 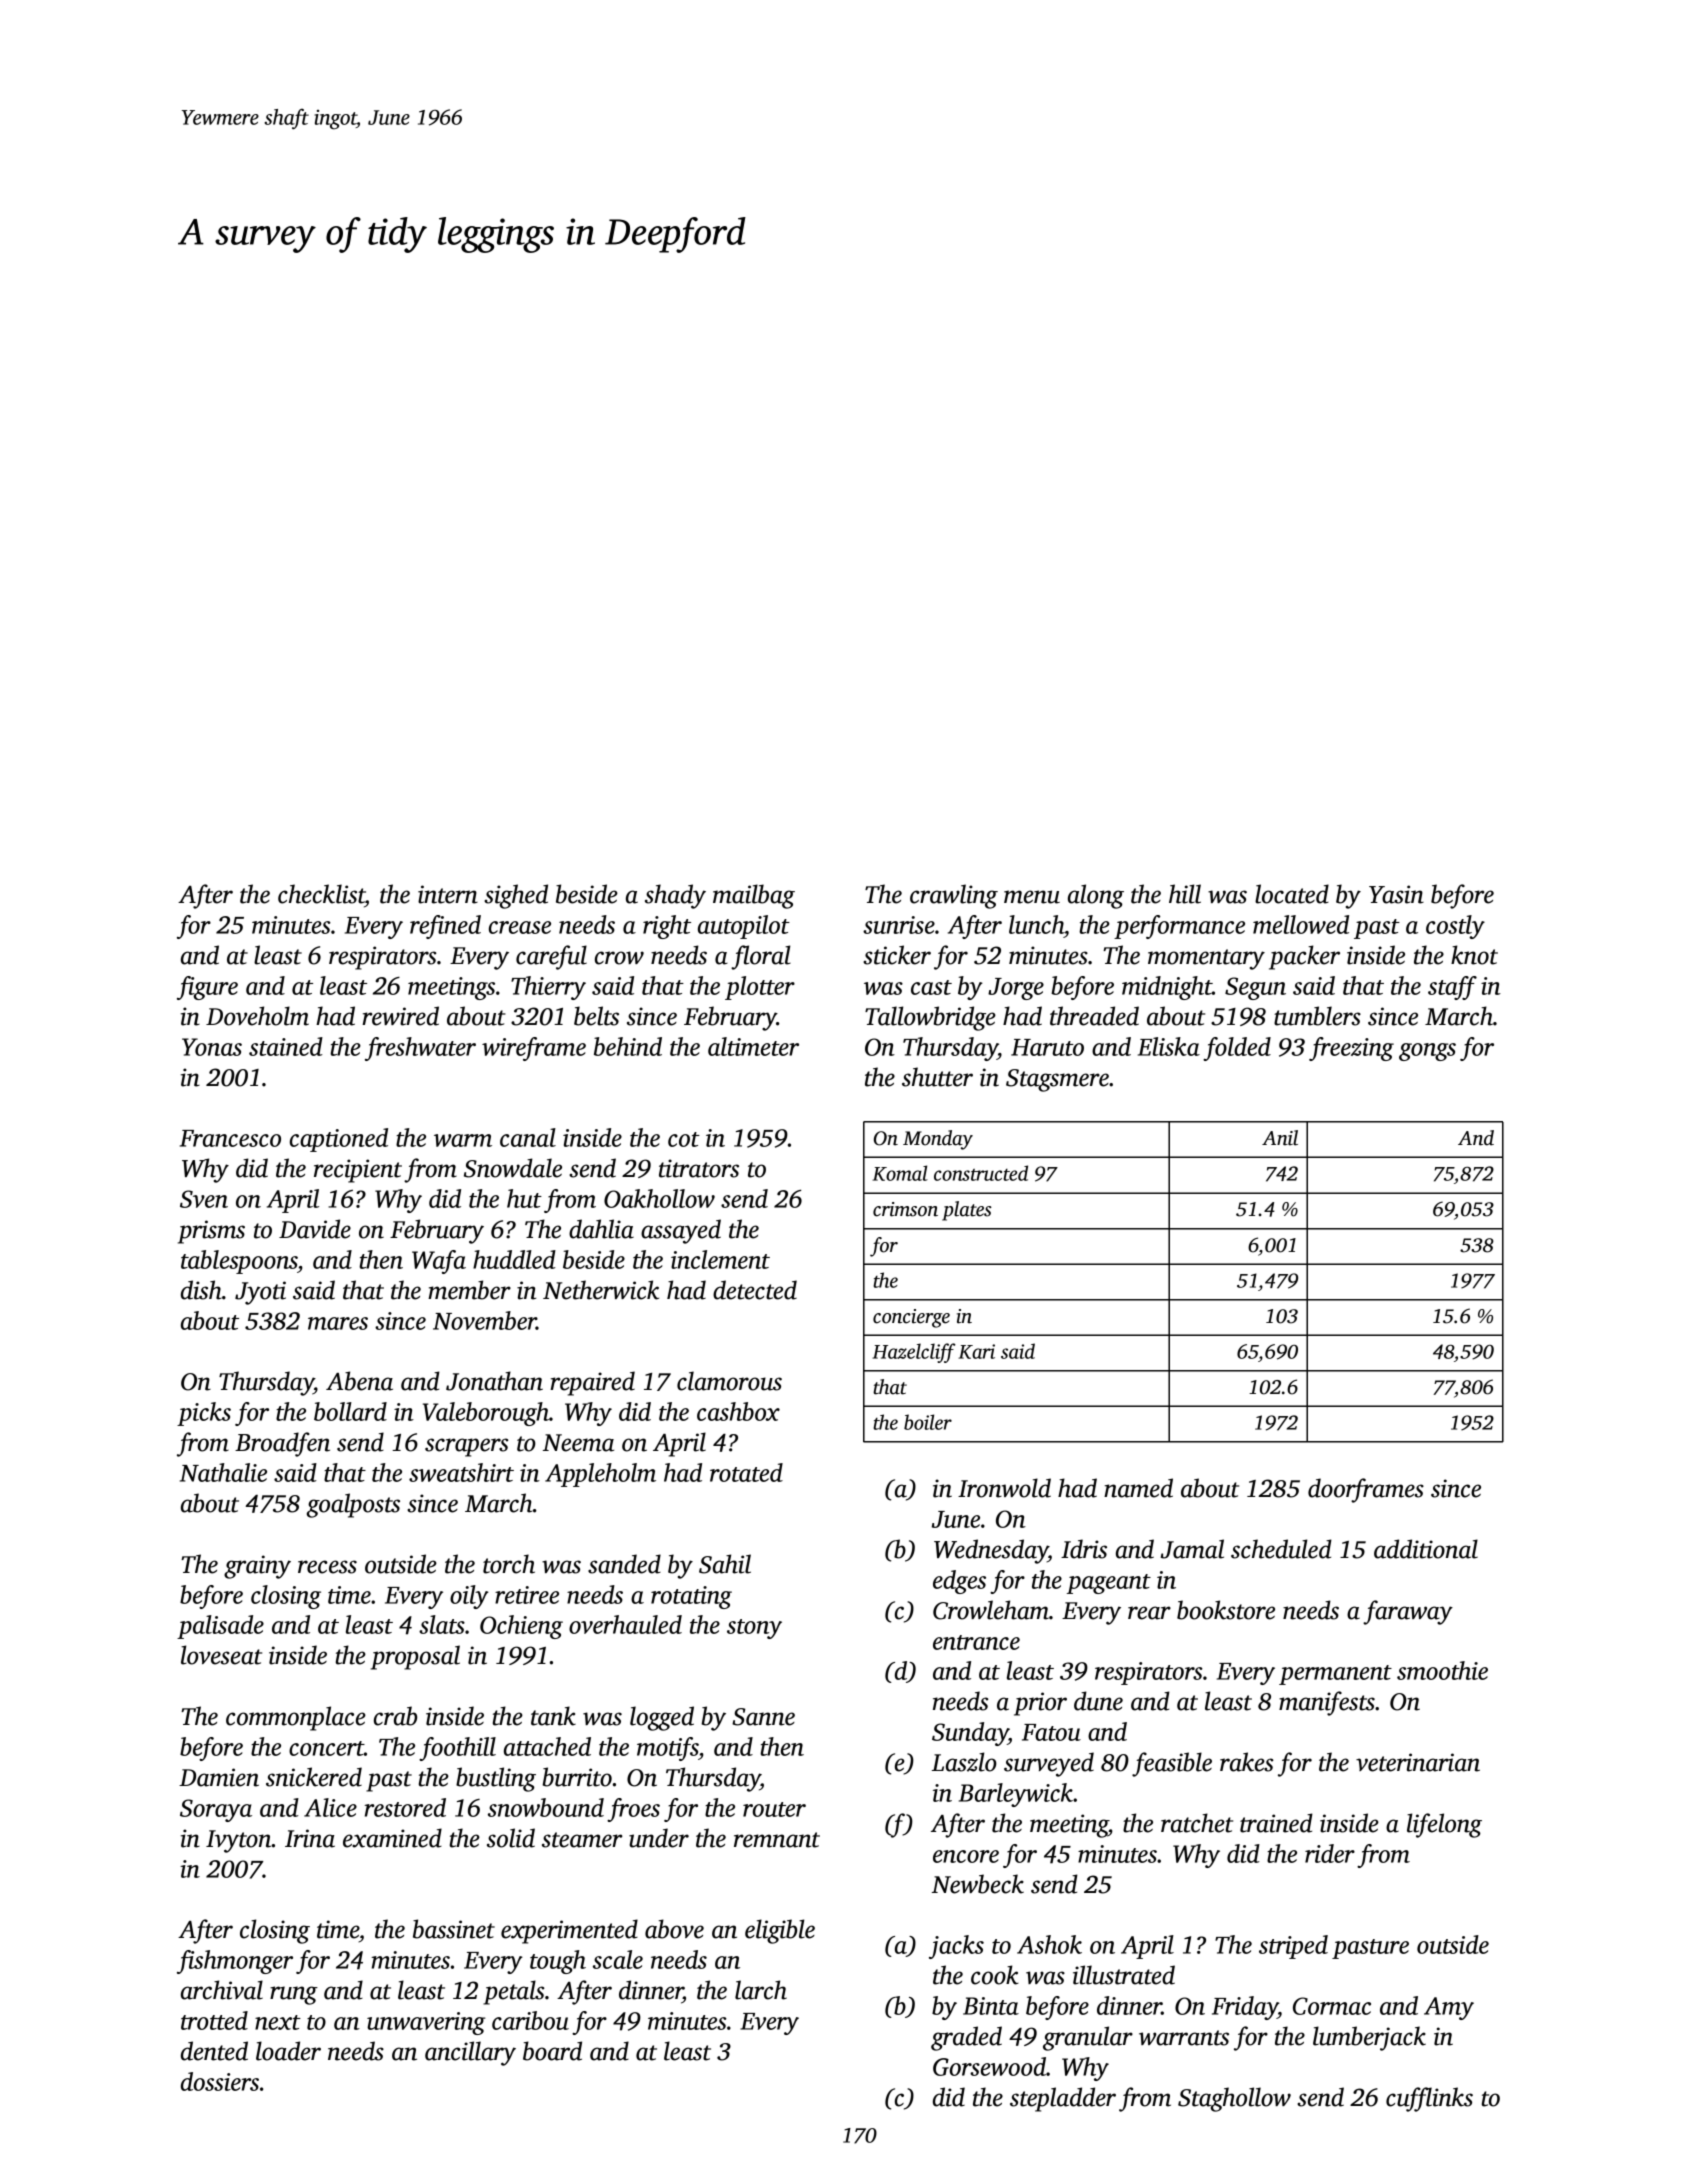 I want to click on crawling, so click(x=954, y=896).
